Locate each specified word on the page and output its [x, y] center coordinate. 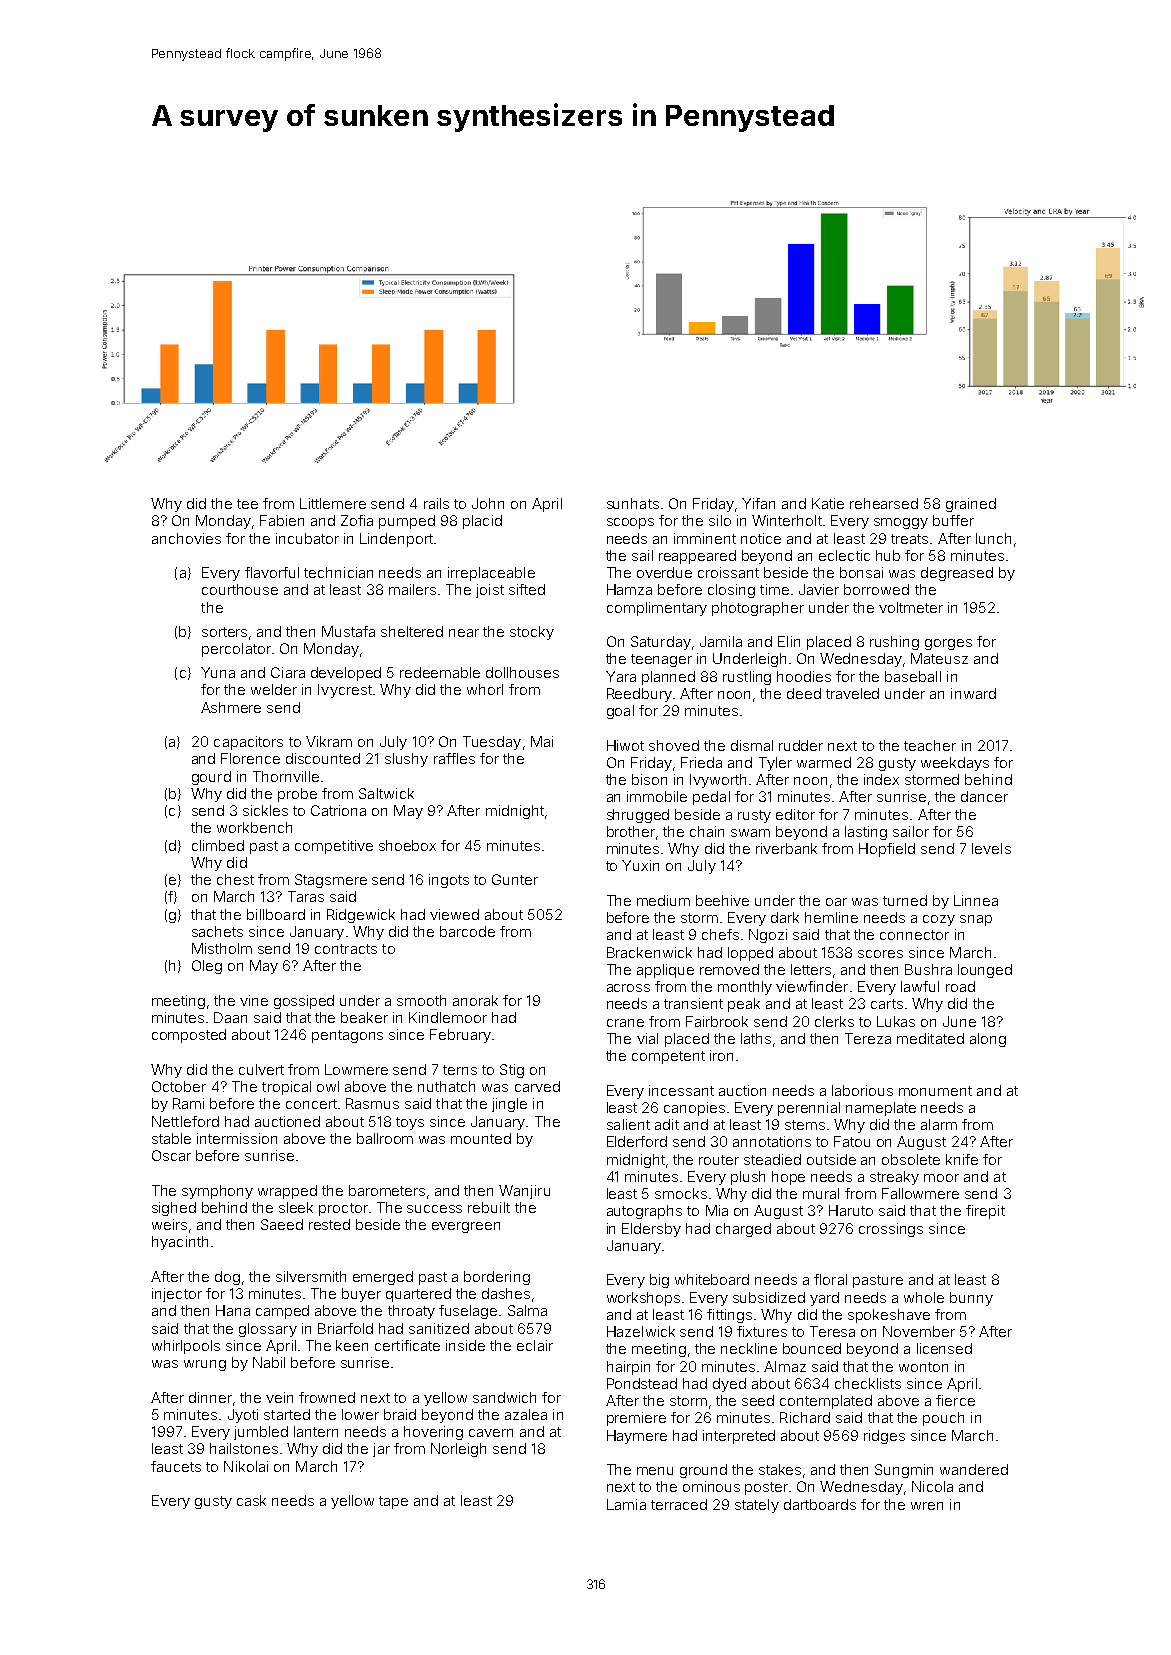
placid [482, 522]
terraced [679, 1504]
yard [824, 1299]
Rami [188, 1103]
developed [346, 674]
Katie [828, 503]
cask [251, 1500]
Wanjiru [524, 1192]
